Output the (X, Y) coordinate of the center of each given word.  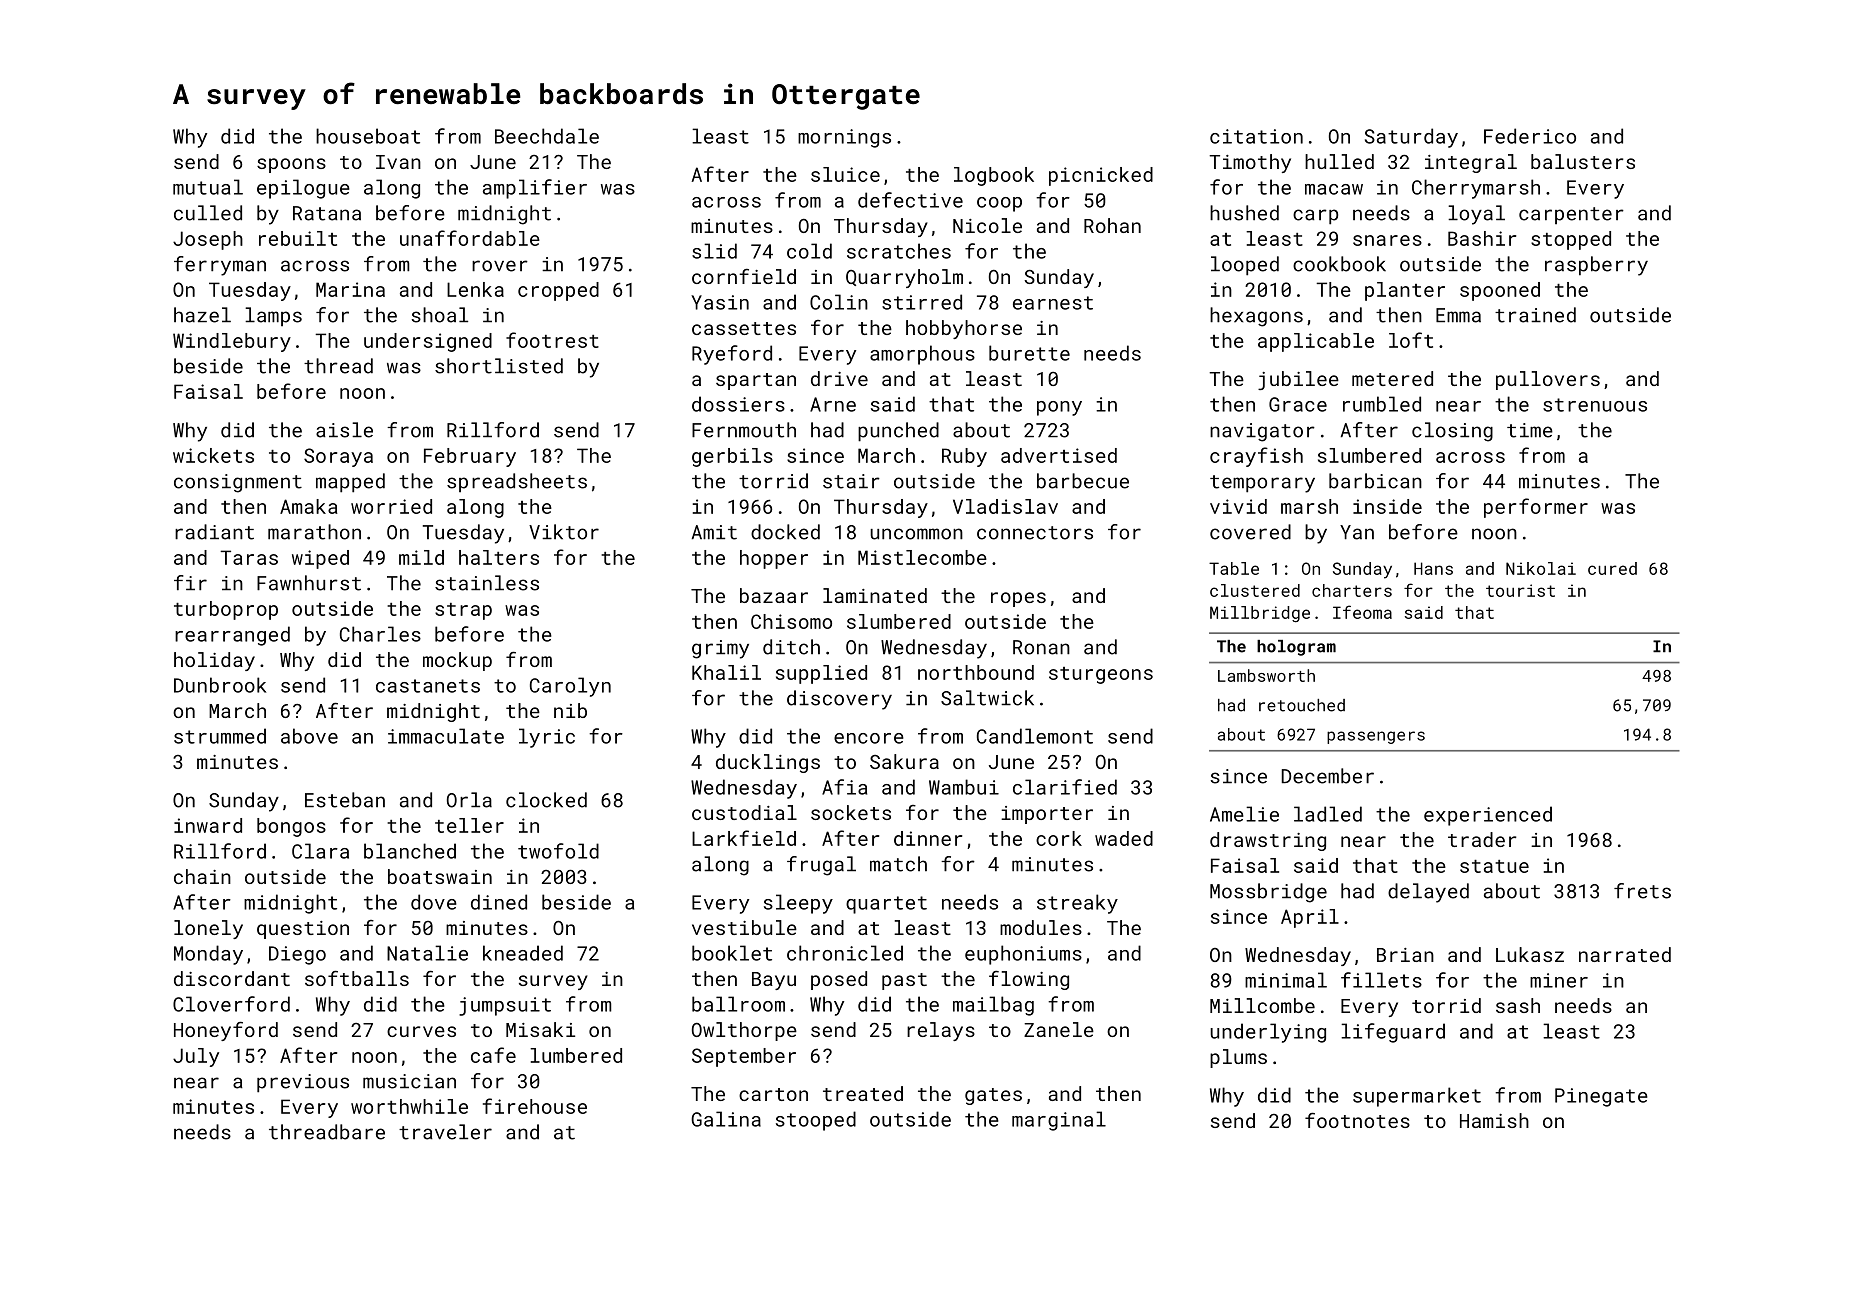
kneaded (523, 953)
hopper (774, 559)
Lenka (475, 289)
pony (1059, 408)
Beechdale (547, 136)
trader (1482, 839)
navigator (1262, 432)
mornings (844, 138)
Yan (1357, 532)
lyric (547, 738)
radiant (214, 532)
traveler (445, 1132)
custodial (744, 812)
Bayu (774, 981)
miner (1559, 980)
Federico (1530, 136)
